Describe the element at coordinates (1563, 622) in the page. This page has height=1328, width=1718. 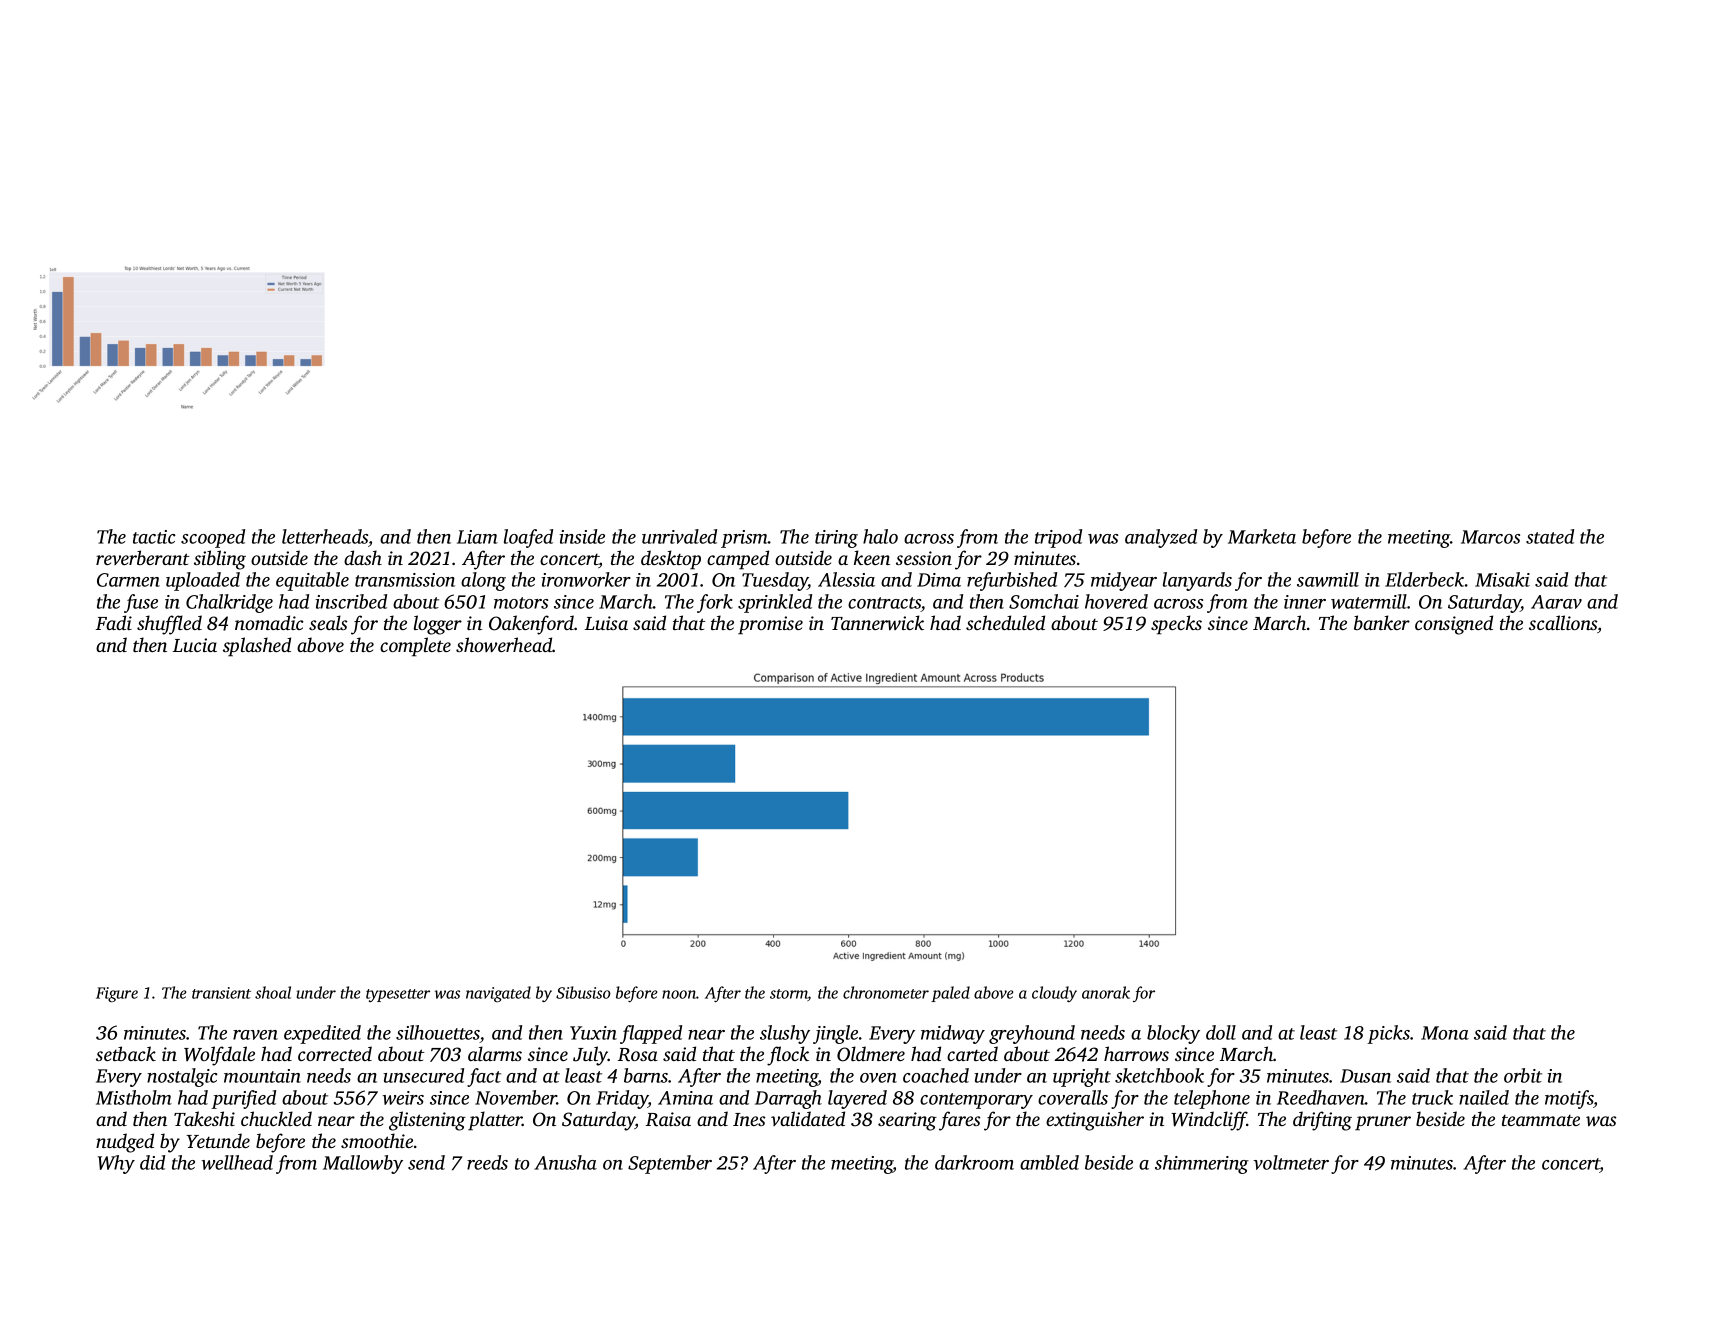
I see `scallions` at that location.
